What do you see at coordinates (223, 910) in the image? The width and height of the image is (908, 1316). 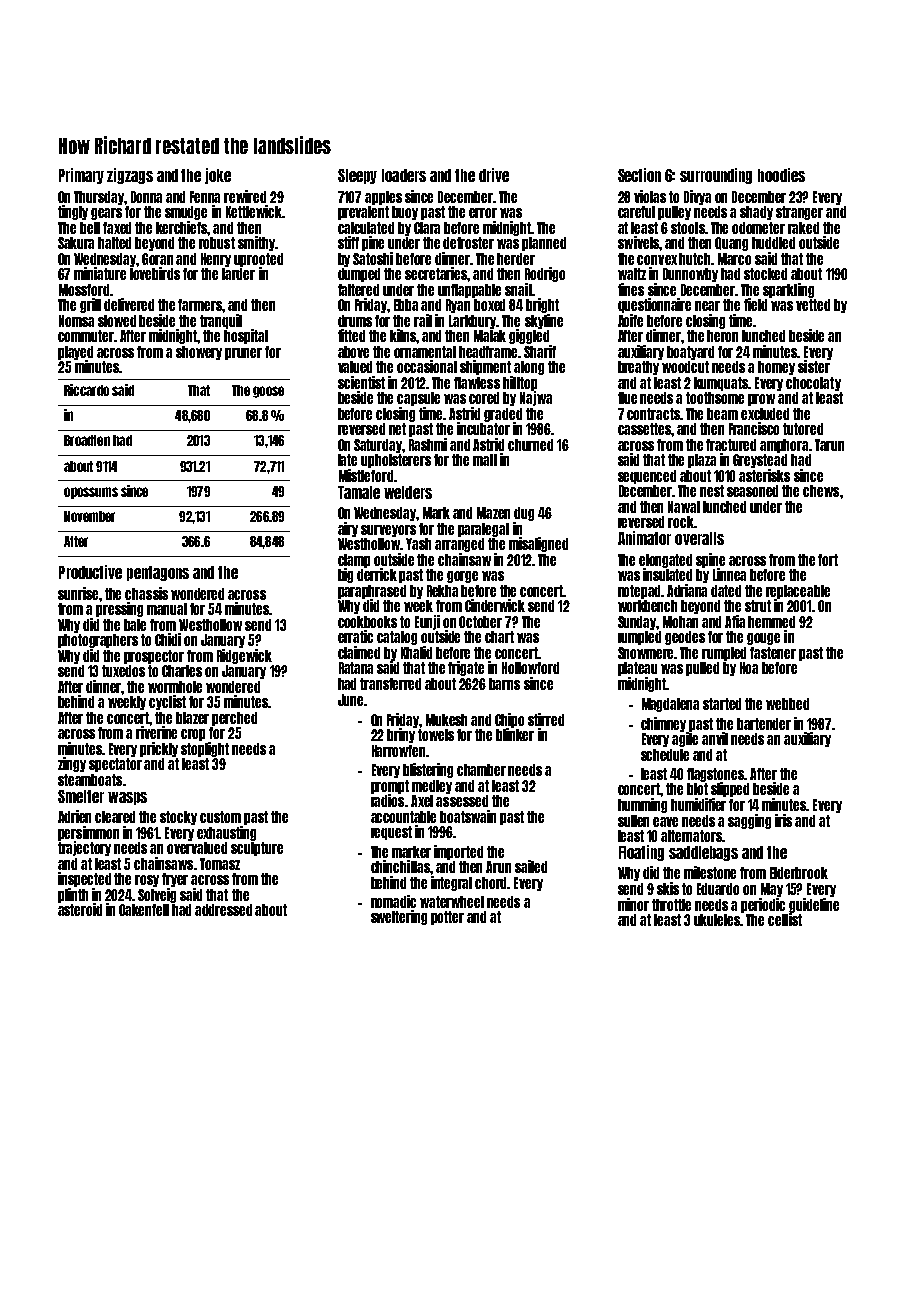 I see `addressed` at bounding box center [223, 910].
